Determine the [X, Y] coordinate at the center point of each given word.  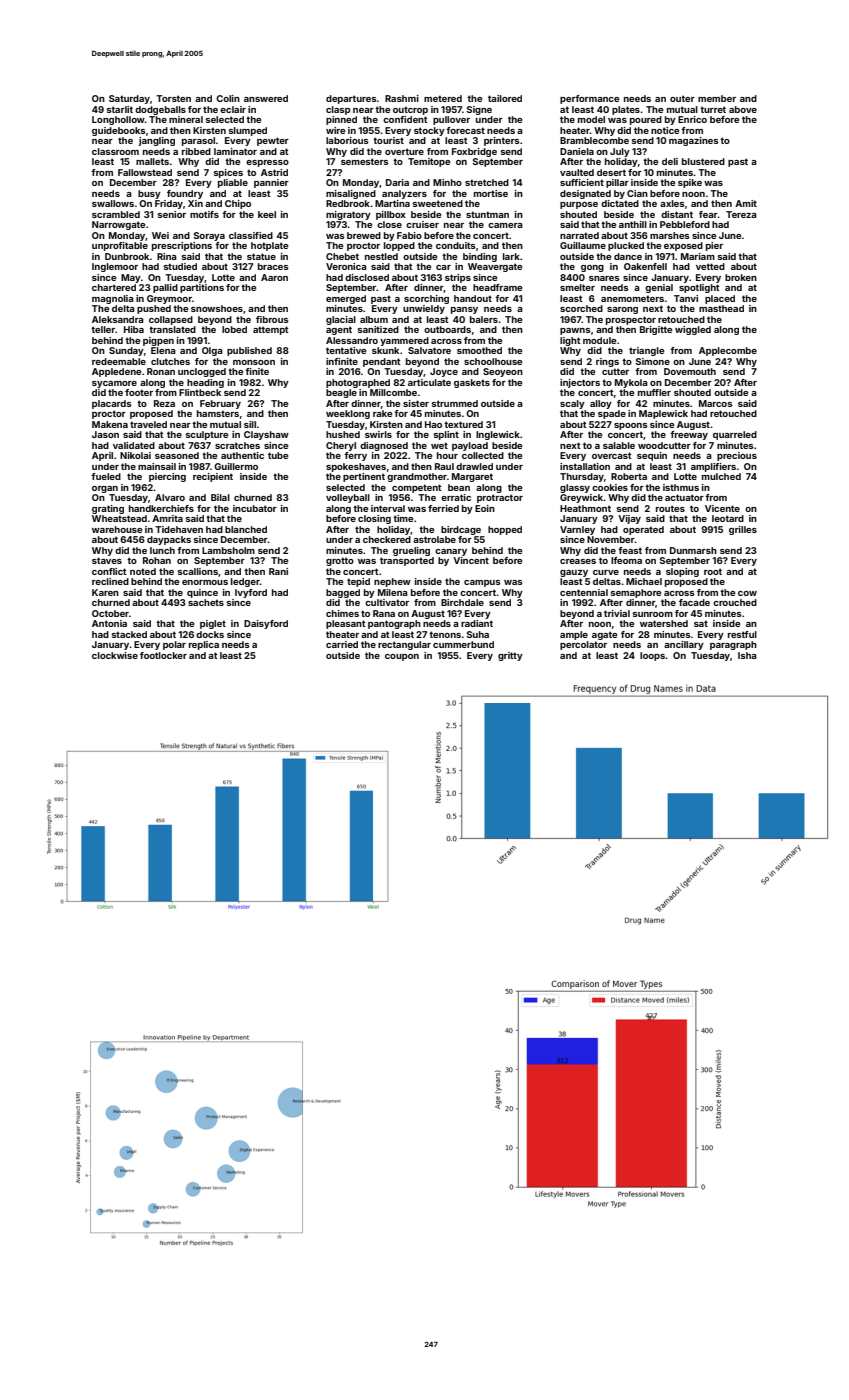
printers [502, 141]
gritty [510, 656]
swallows [113, 203]
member [717, 98]
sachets [206, 602]
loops [653, 656]
